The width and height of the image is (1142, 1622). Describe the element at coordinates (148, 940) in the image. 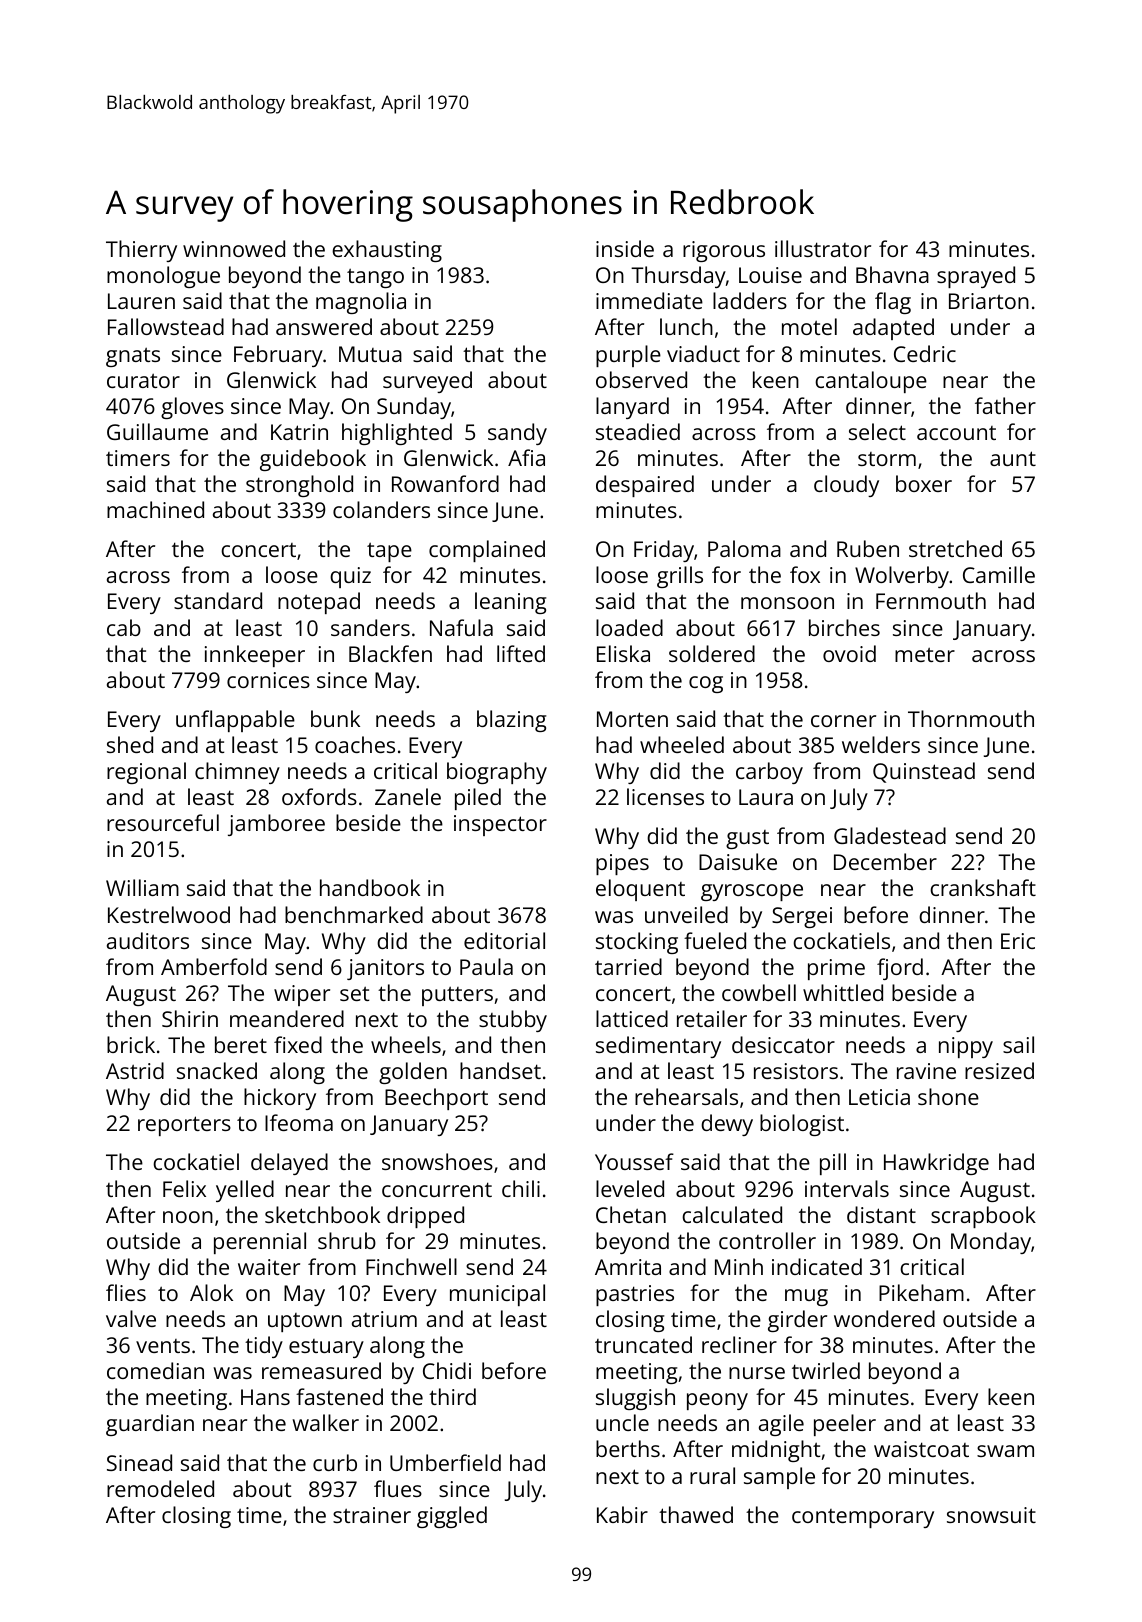

I see `auditors` at that location.
